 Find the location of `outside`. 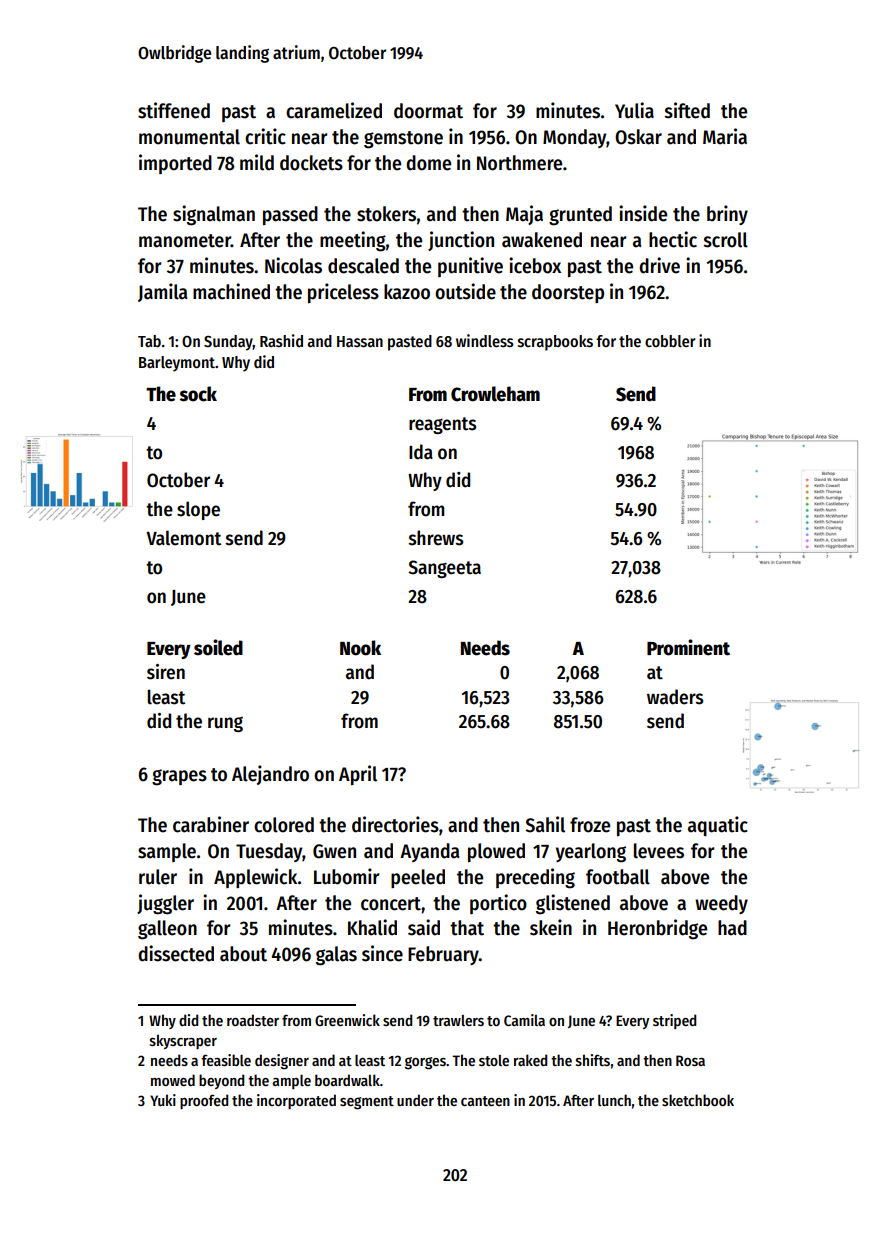

outside is located at coordinates (465, 291).
